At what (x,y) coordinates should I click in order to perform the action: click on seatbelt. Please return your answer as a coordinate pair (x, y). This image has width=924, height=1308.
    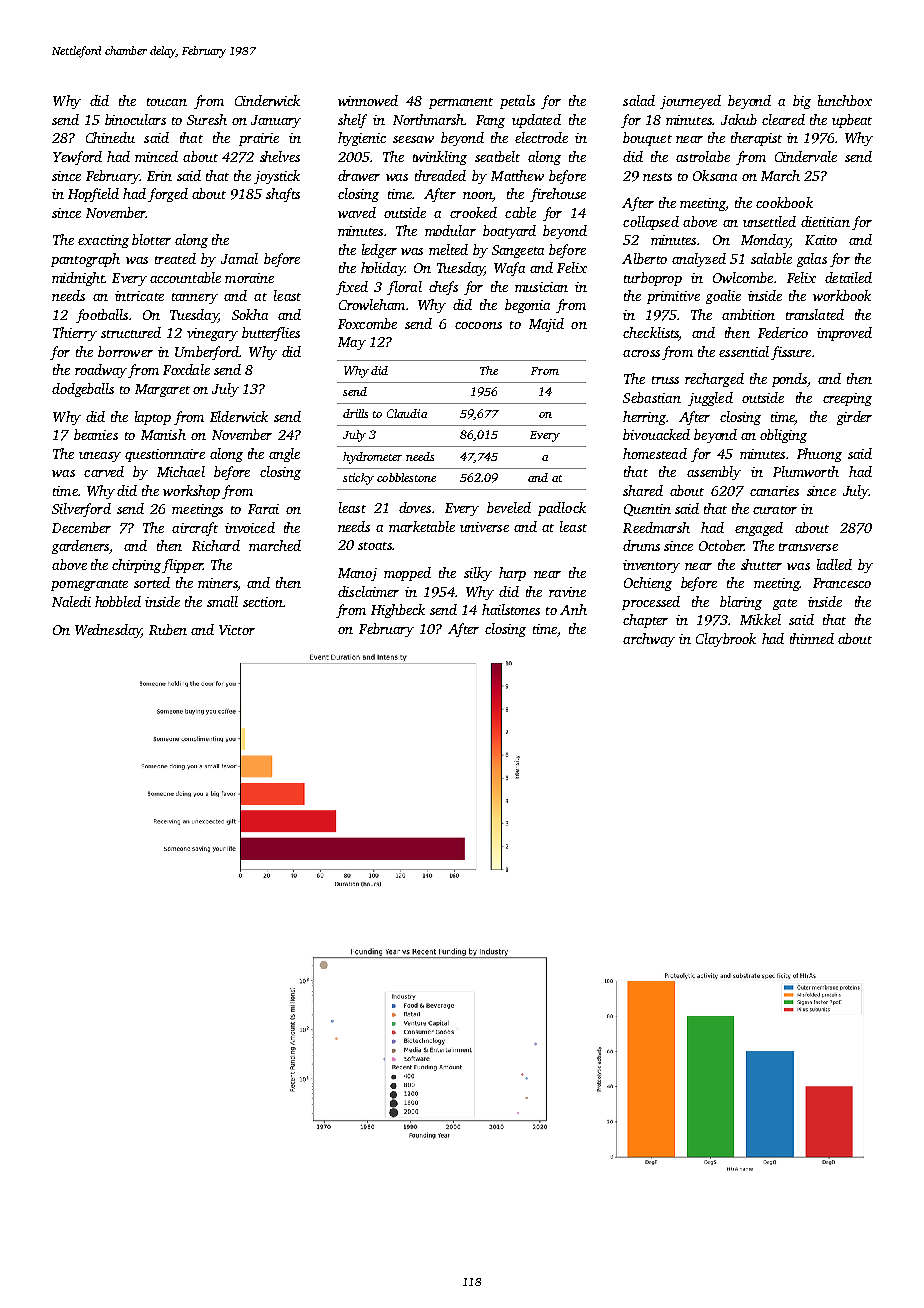
    Looking at the image, I should click on (497, 156).
